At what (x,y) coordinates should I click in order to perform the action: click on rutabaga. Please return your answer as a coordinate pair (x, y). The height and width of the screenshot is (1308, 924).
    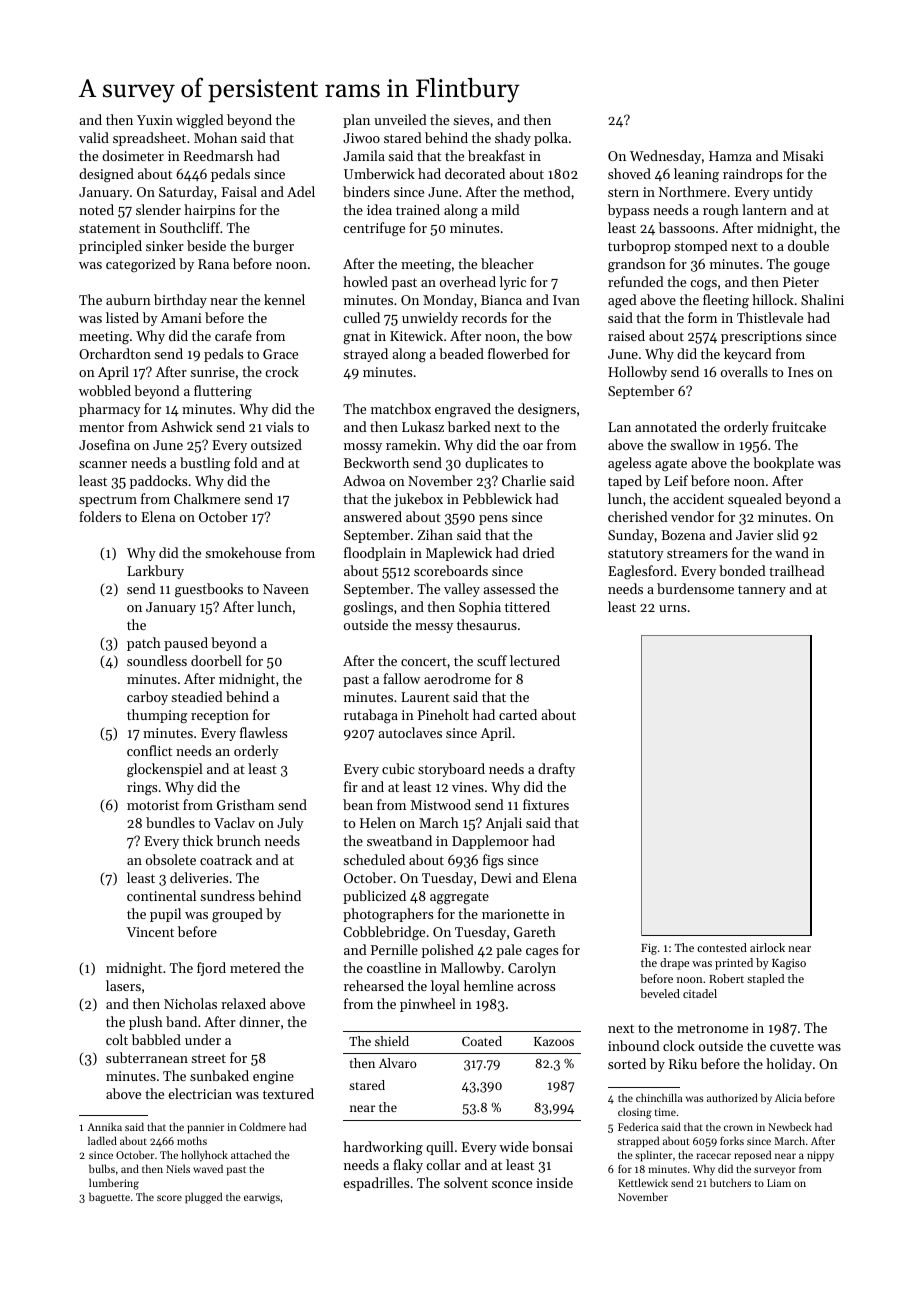
    Looking at the image, I should click on (371, 716).
